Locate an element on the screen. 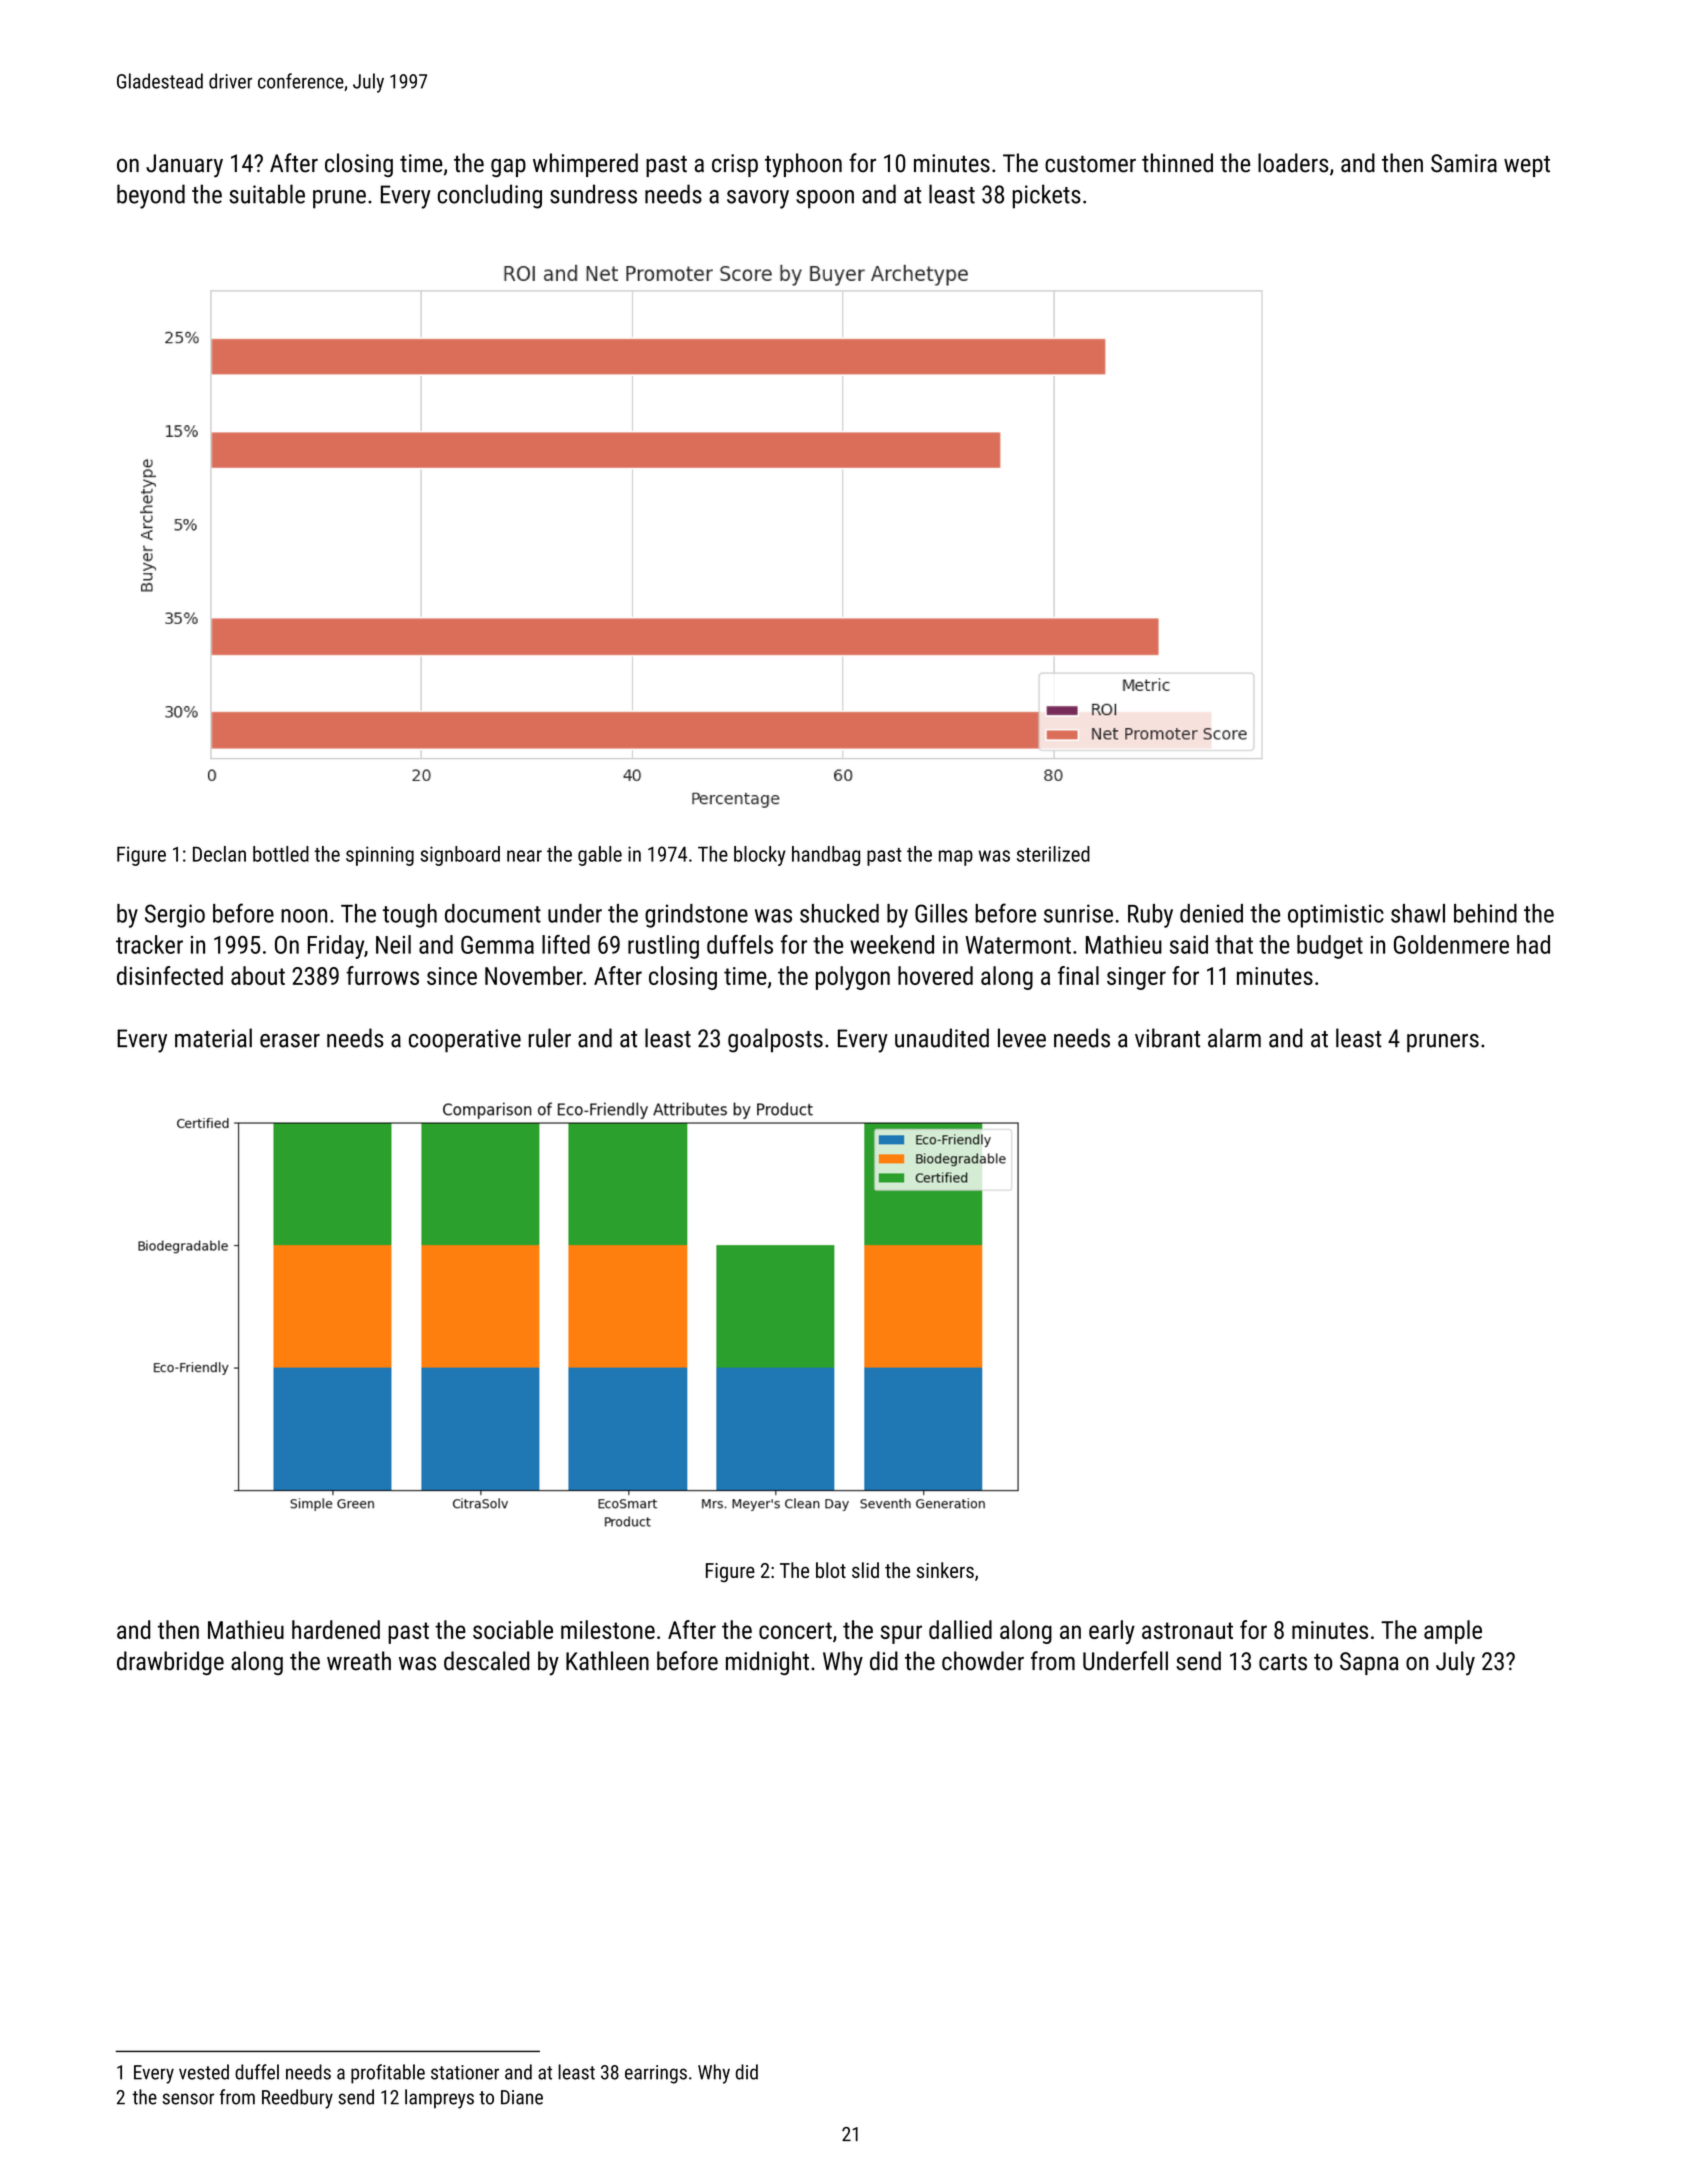 This screenshot has width=1683, height=2178. sensor is located at coordinates (188, 2099).
